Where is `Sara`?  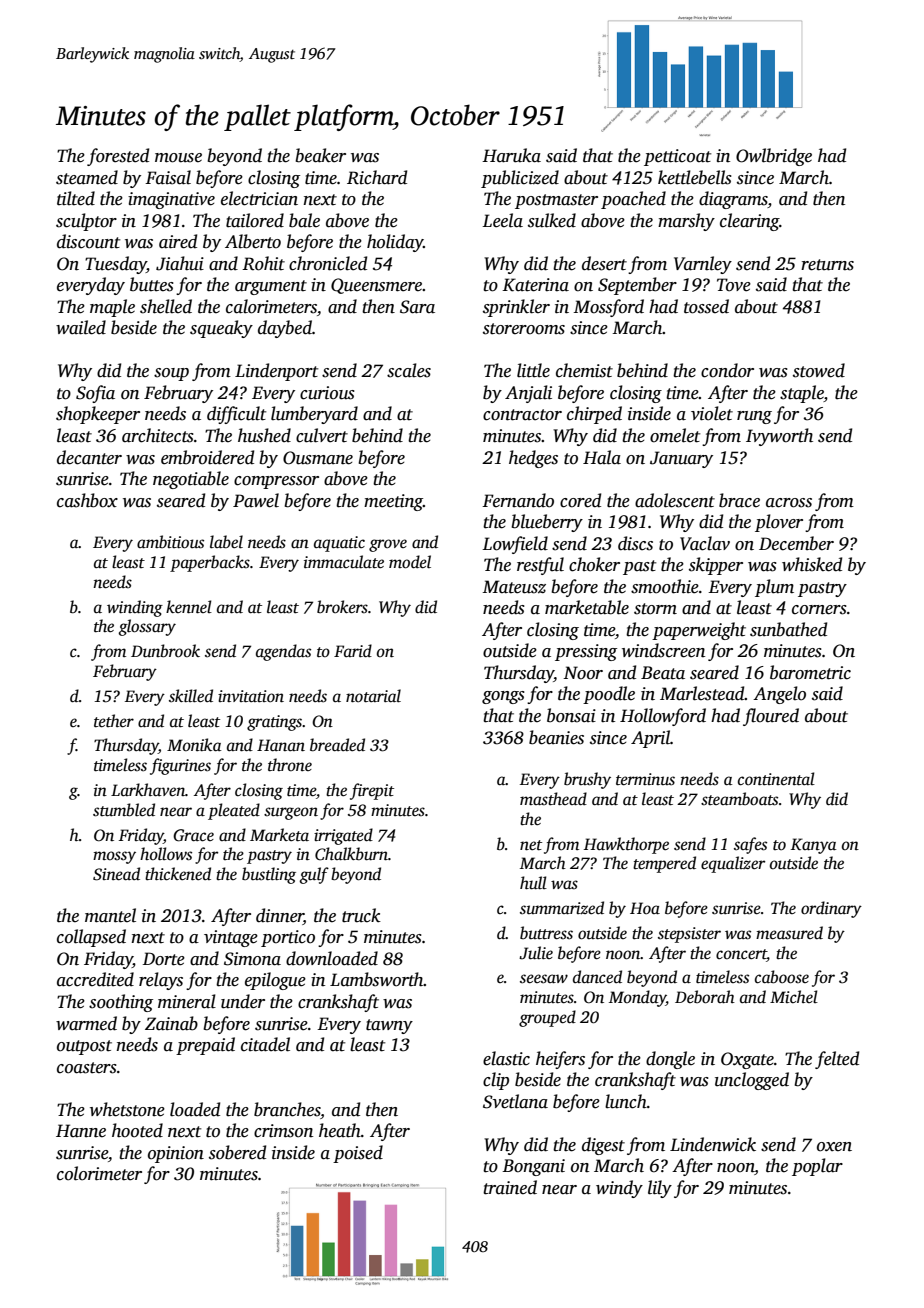 Sara is located at coordinates (417, 307).
